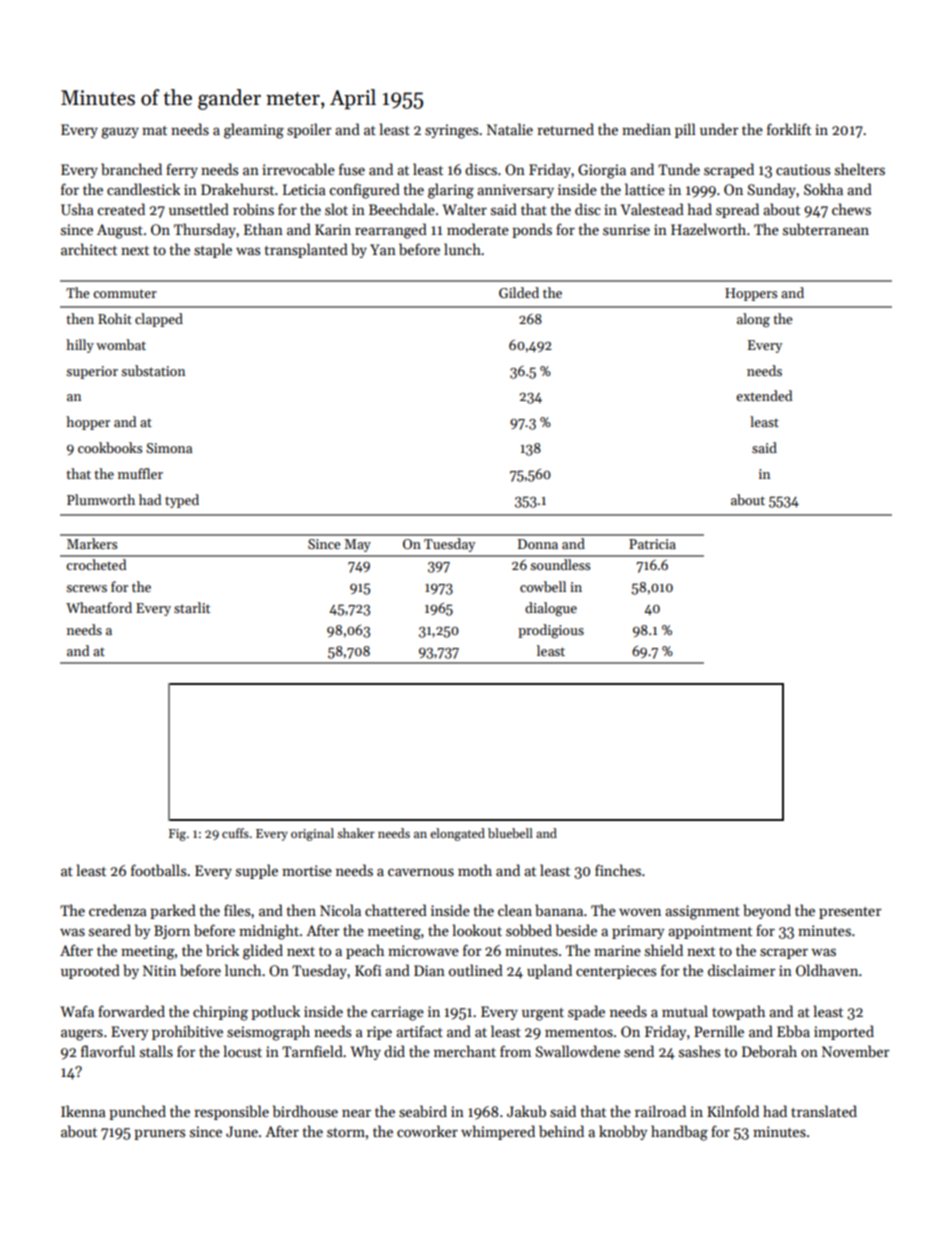  What do you see at coordinates (120, 133) in the image?
I see `gauzy` at bounding box center [120, 133].
